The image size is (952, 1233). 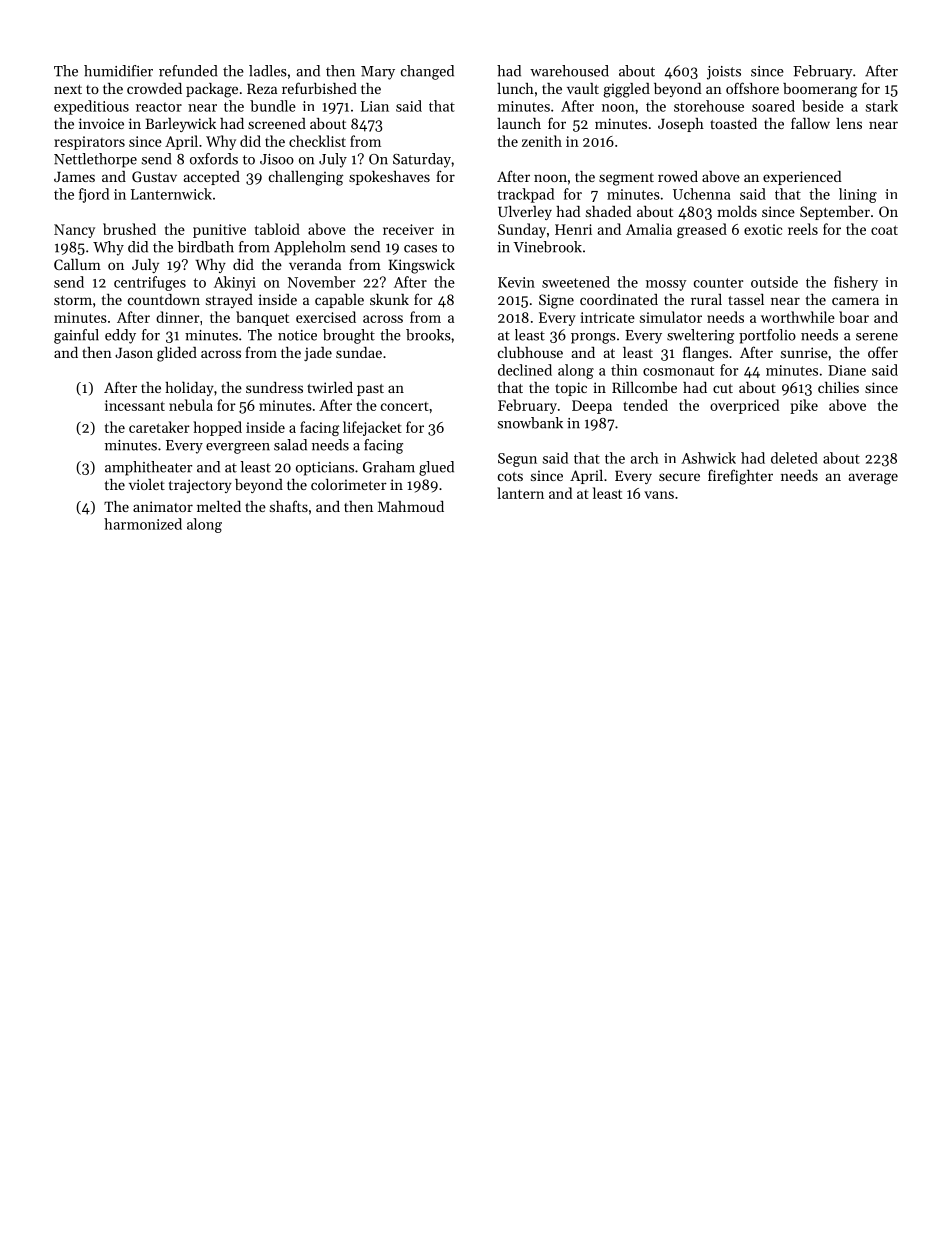 I want to click on joists, so click(x=724, y=73).
